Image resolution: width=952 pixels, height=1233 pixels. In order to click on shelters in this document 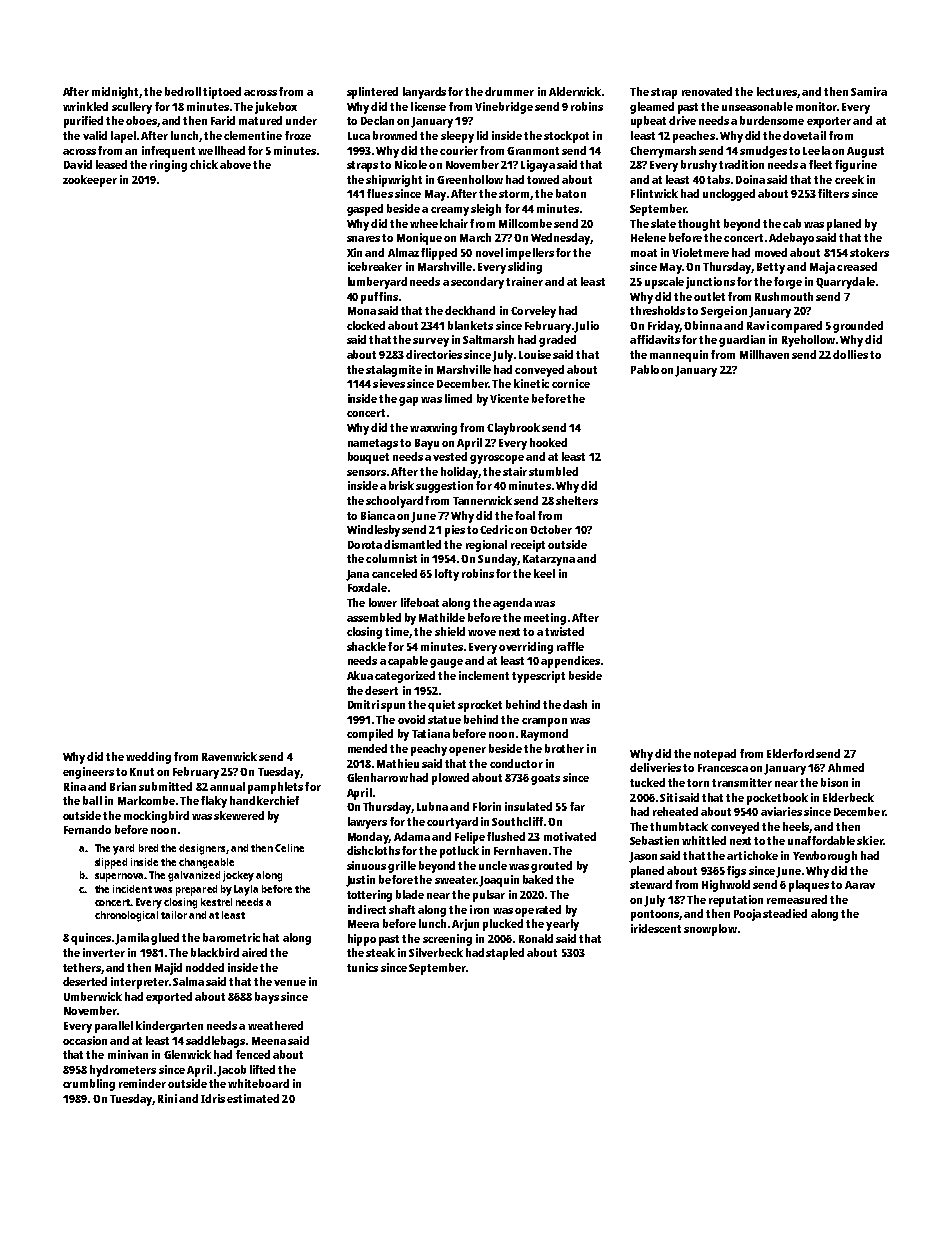, I will do `click(577, 500)`.
